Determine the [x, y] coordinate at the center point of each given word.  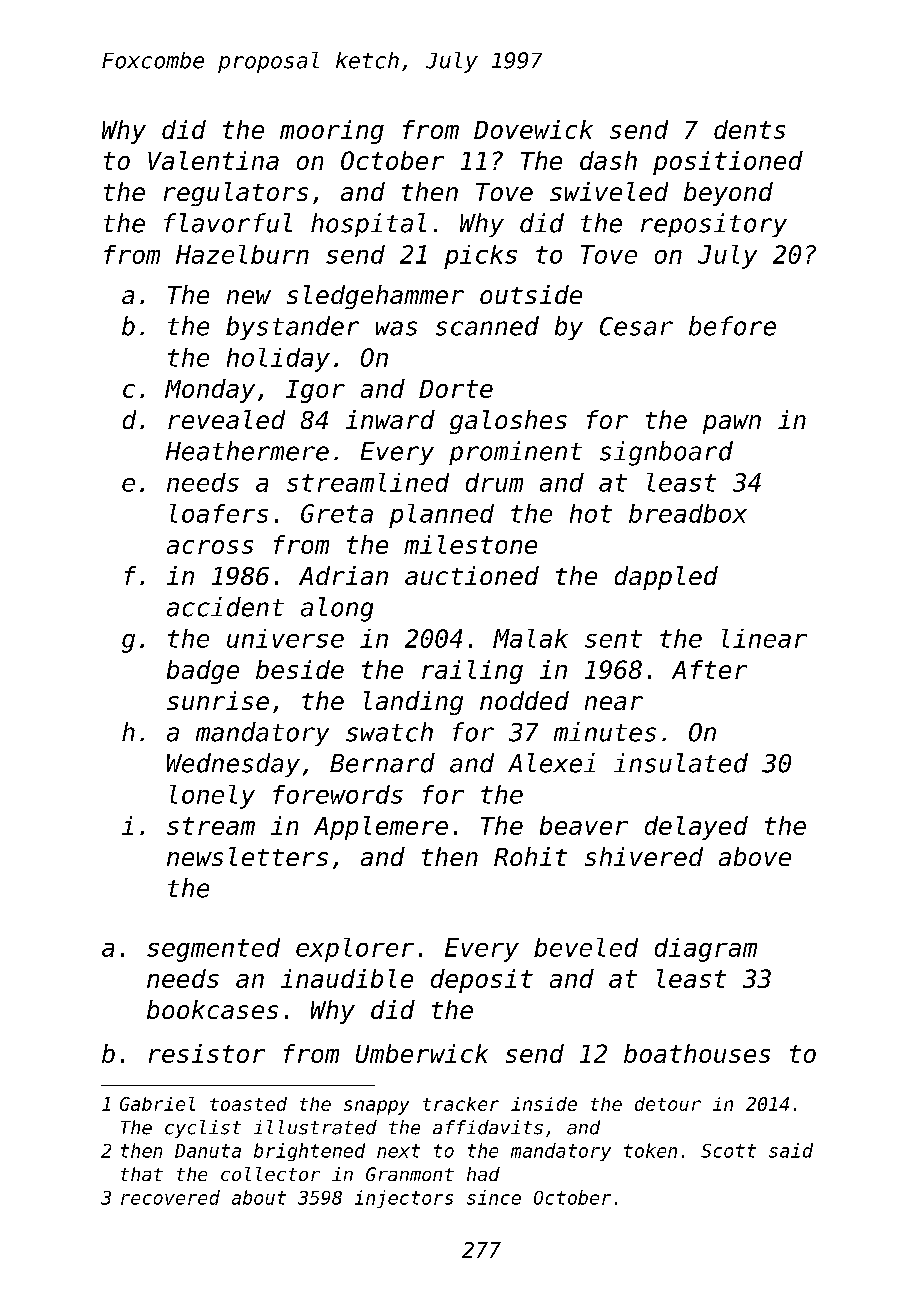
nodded [524, 700]
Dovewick [533, 129]
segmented [213, 950]
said [791, 1150]
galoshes [508, 422]
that [142, 1174]
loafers [219, 513]
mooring [332, 132]
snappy [376, 1107]
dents [749, 129]
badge [203, 672]
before [732, 326]
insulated [681, 763]
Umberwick [422, 1053]
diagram [706, 950]
